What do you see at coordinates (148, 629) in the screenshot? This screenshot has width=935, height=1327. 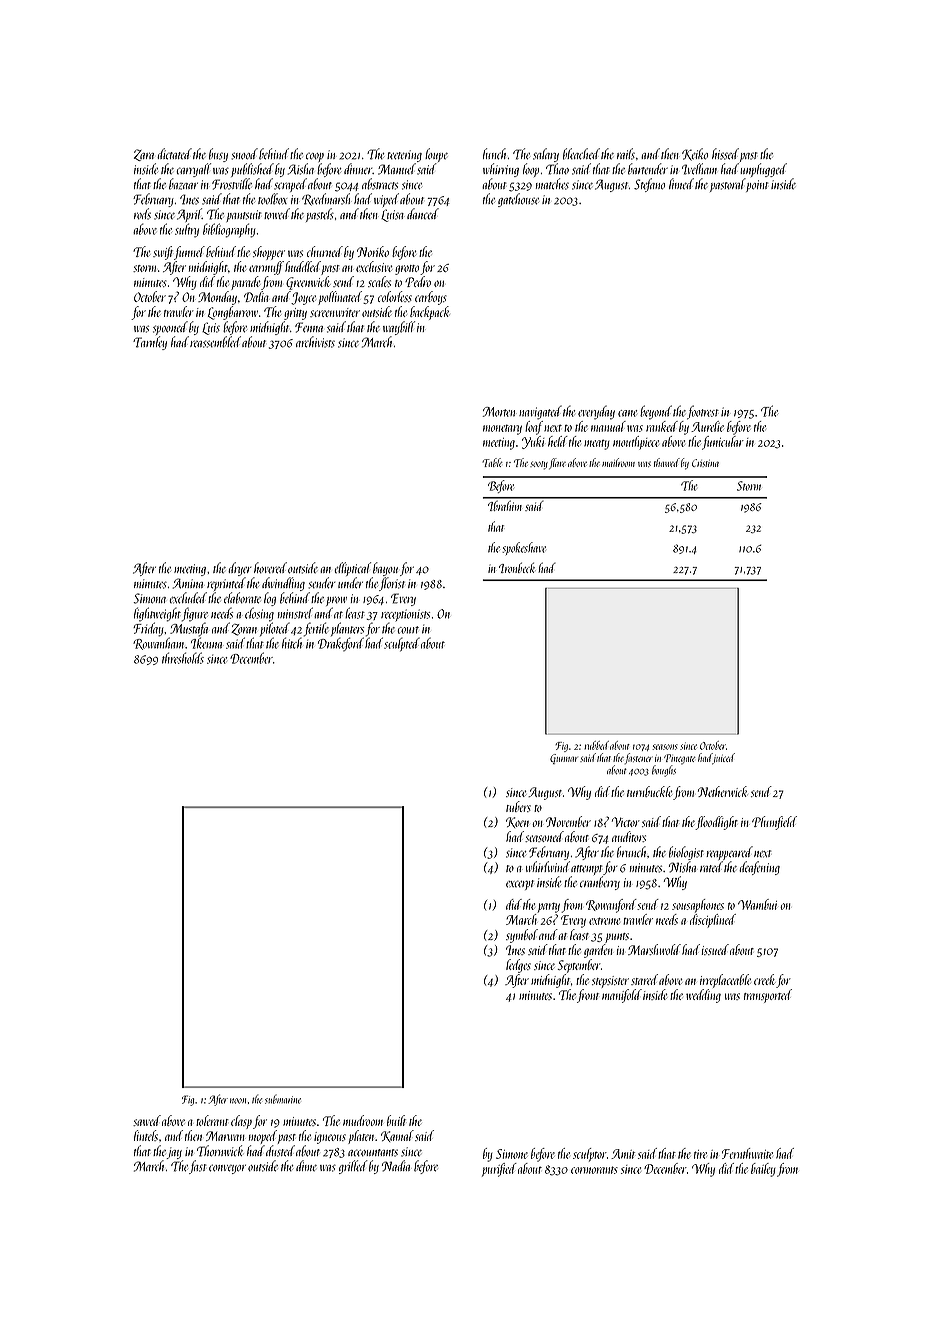 I see `Friday` at bounding box center [148, 629].
